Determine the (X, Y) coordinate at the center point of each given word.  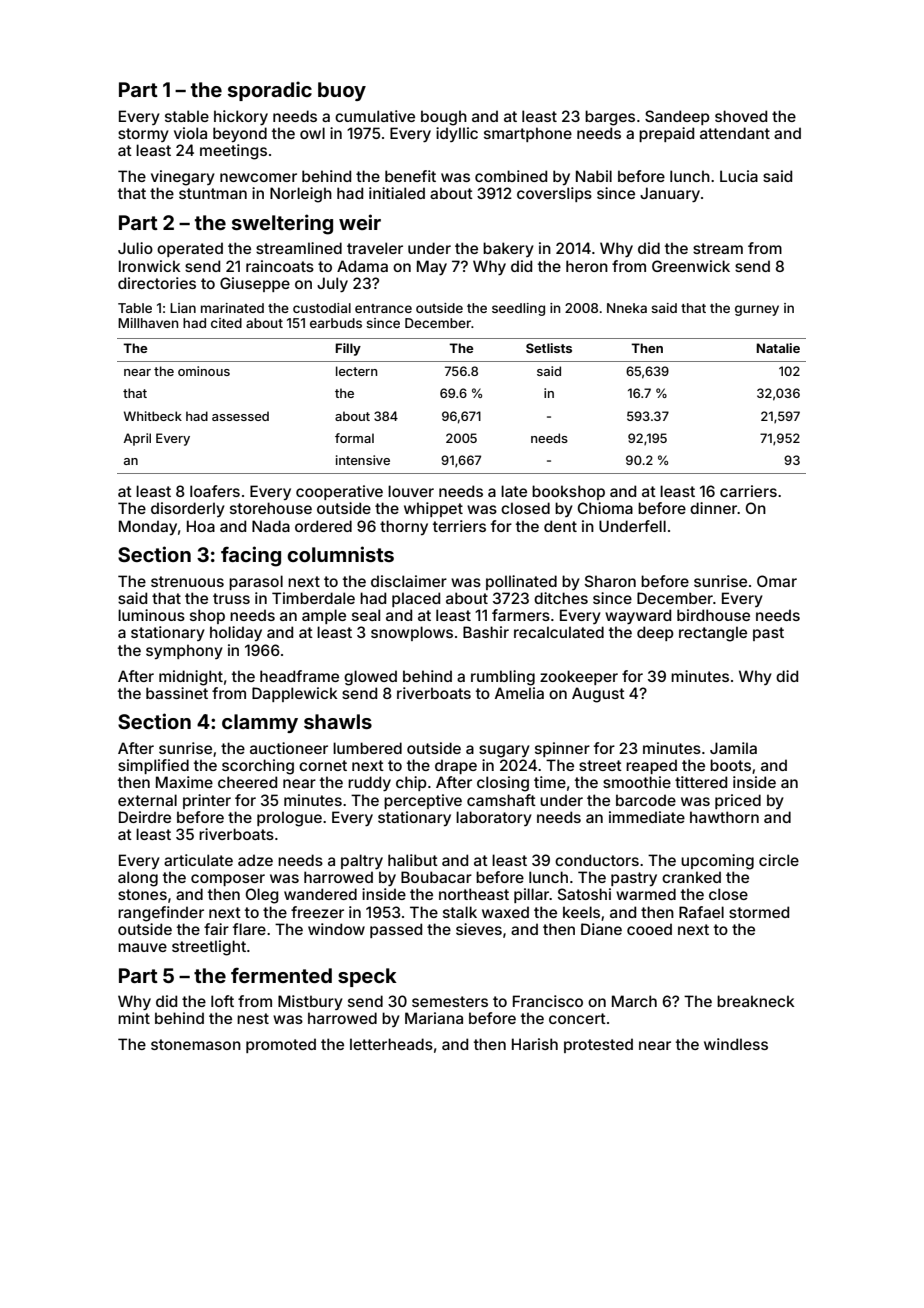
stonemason (196, 1044)
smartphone (528, 134)
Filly (348, 349)
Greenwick (691, 266)
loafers (215, 491)
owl (312, 133)
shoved (741, 116)
